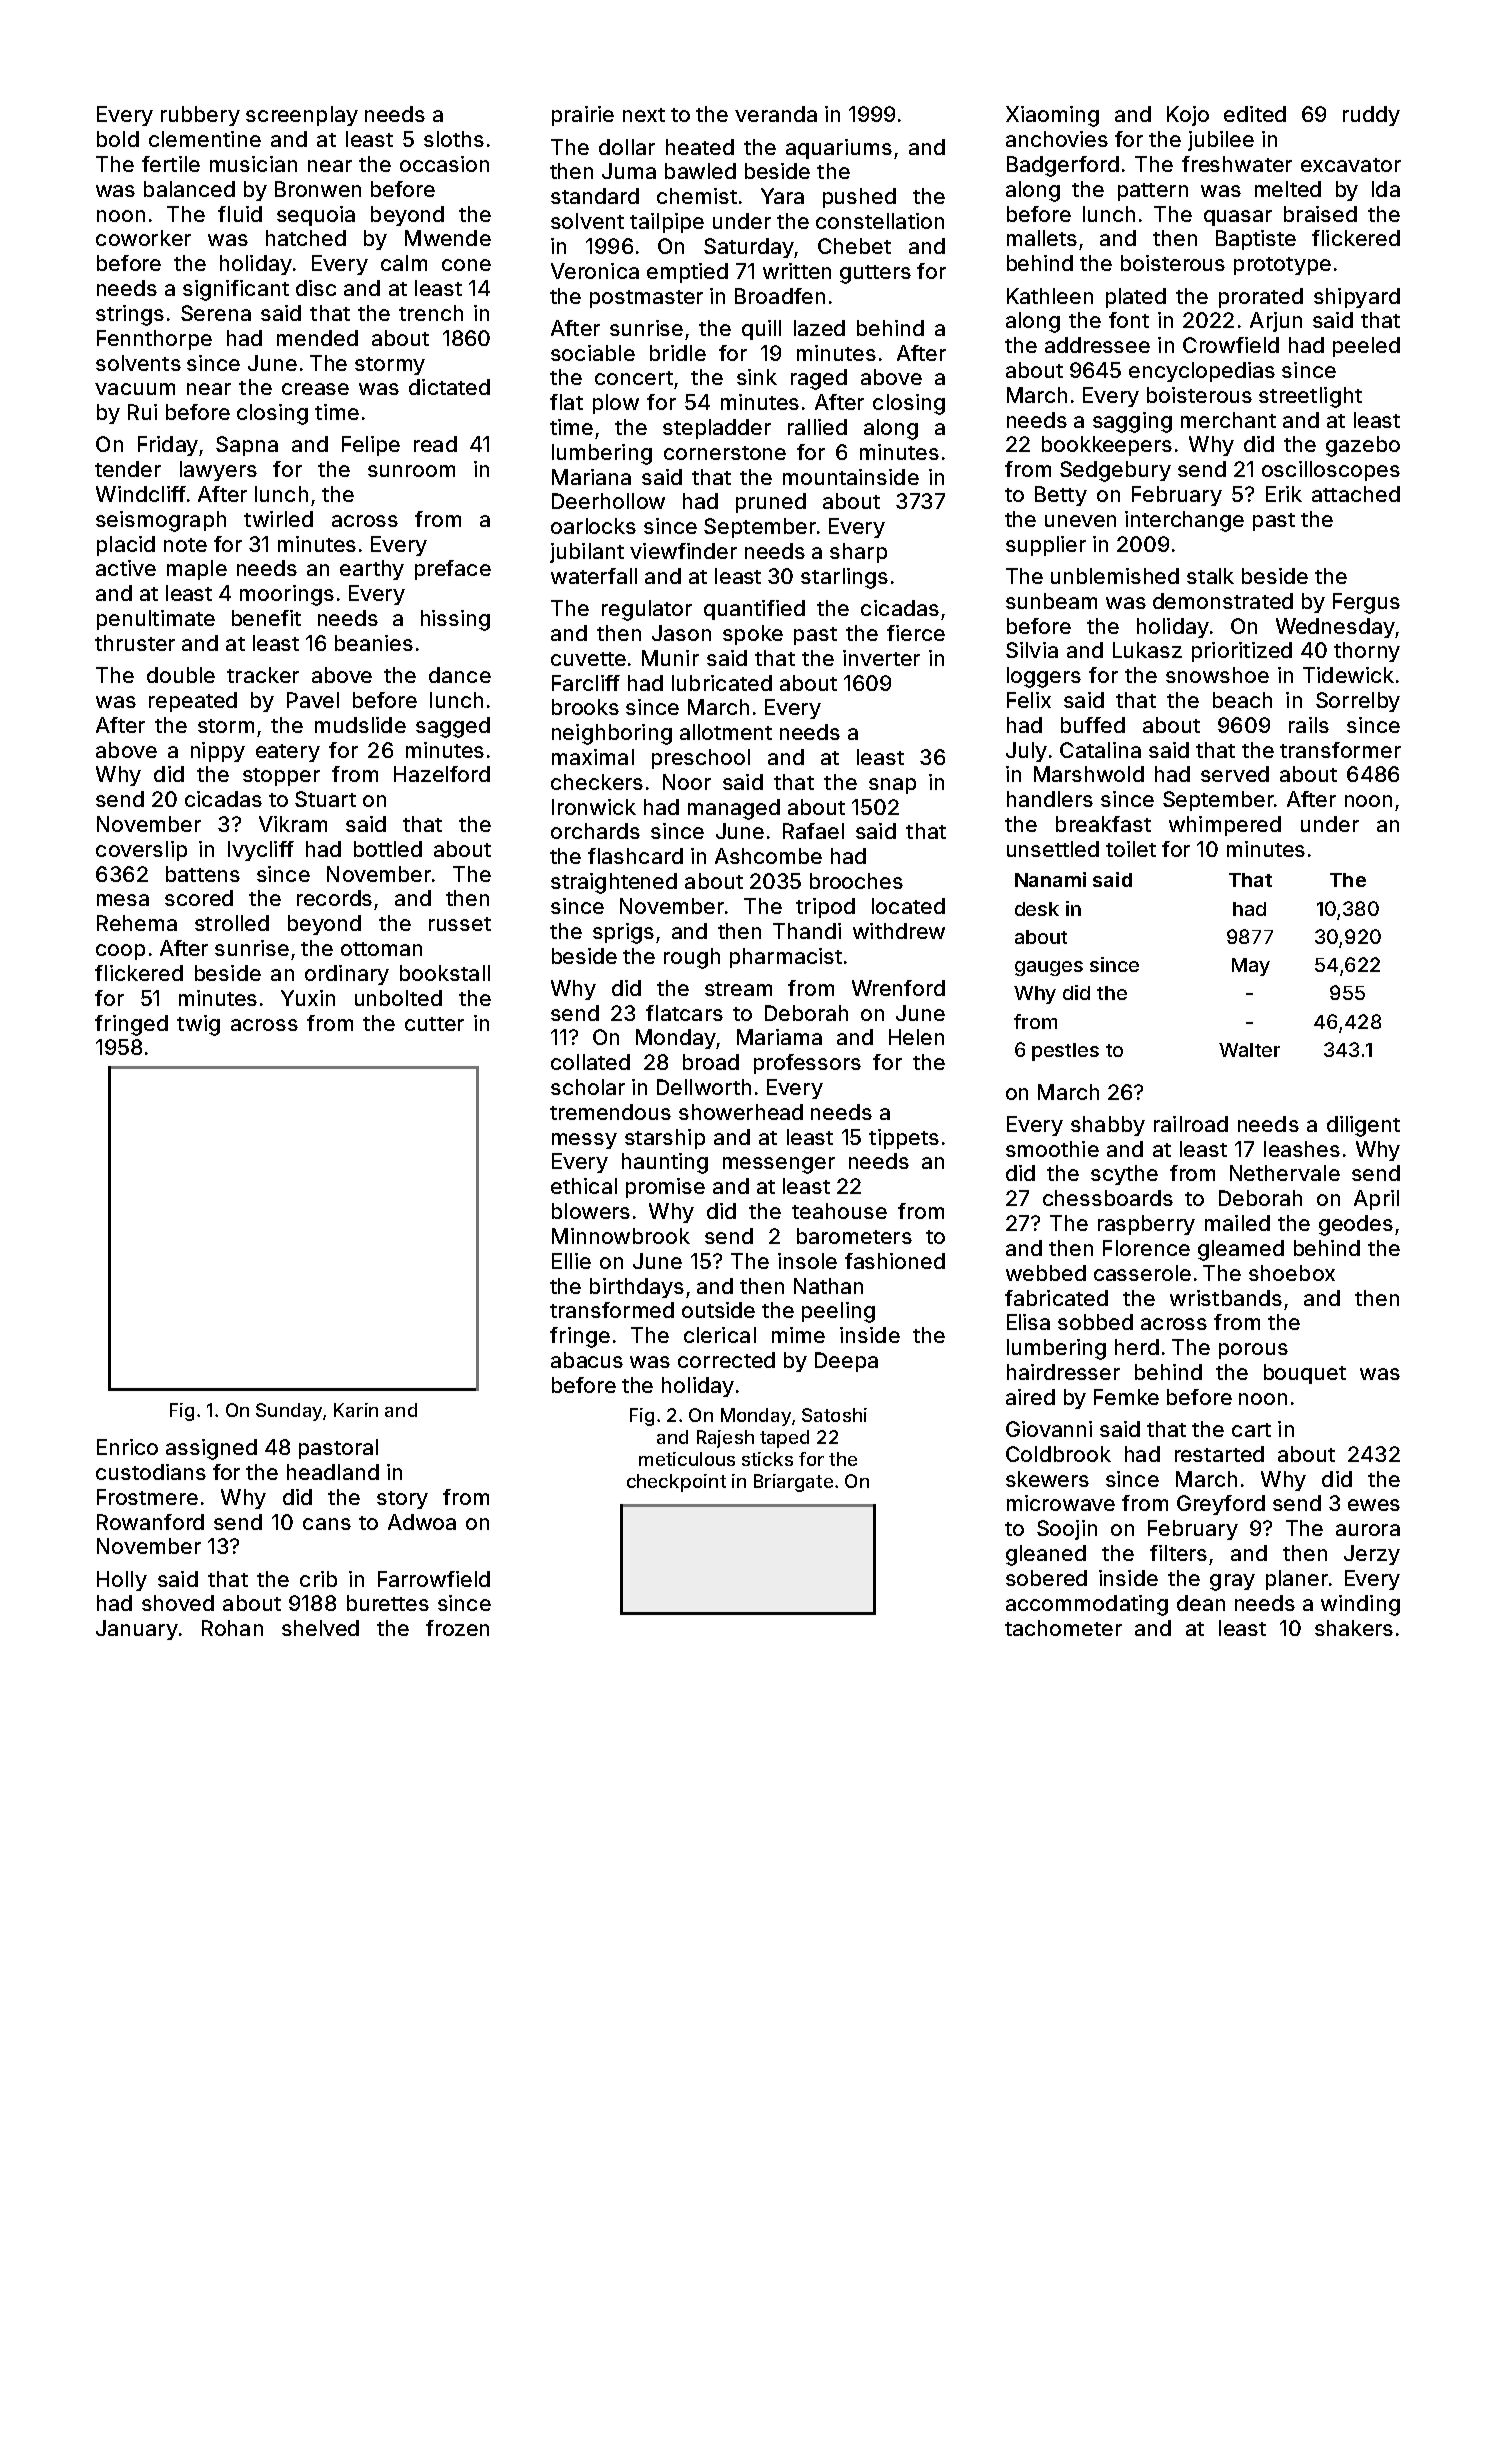 This screenshot has width=1496, height=2464. I want to click on rough, so click(692, 958).
